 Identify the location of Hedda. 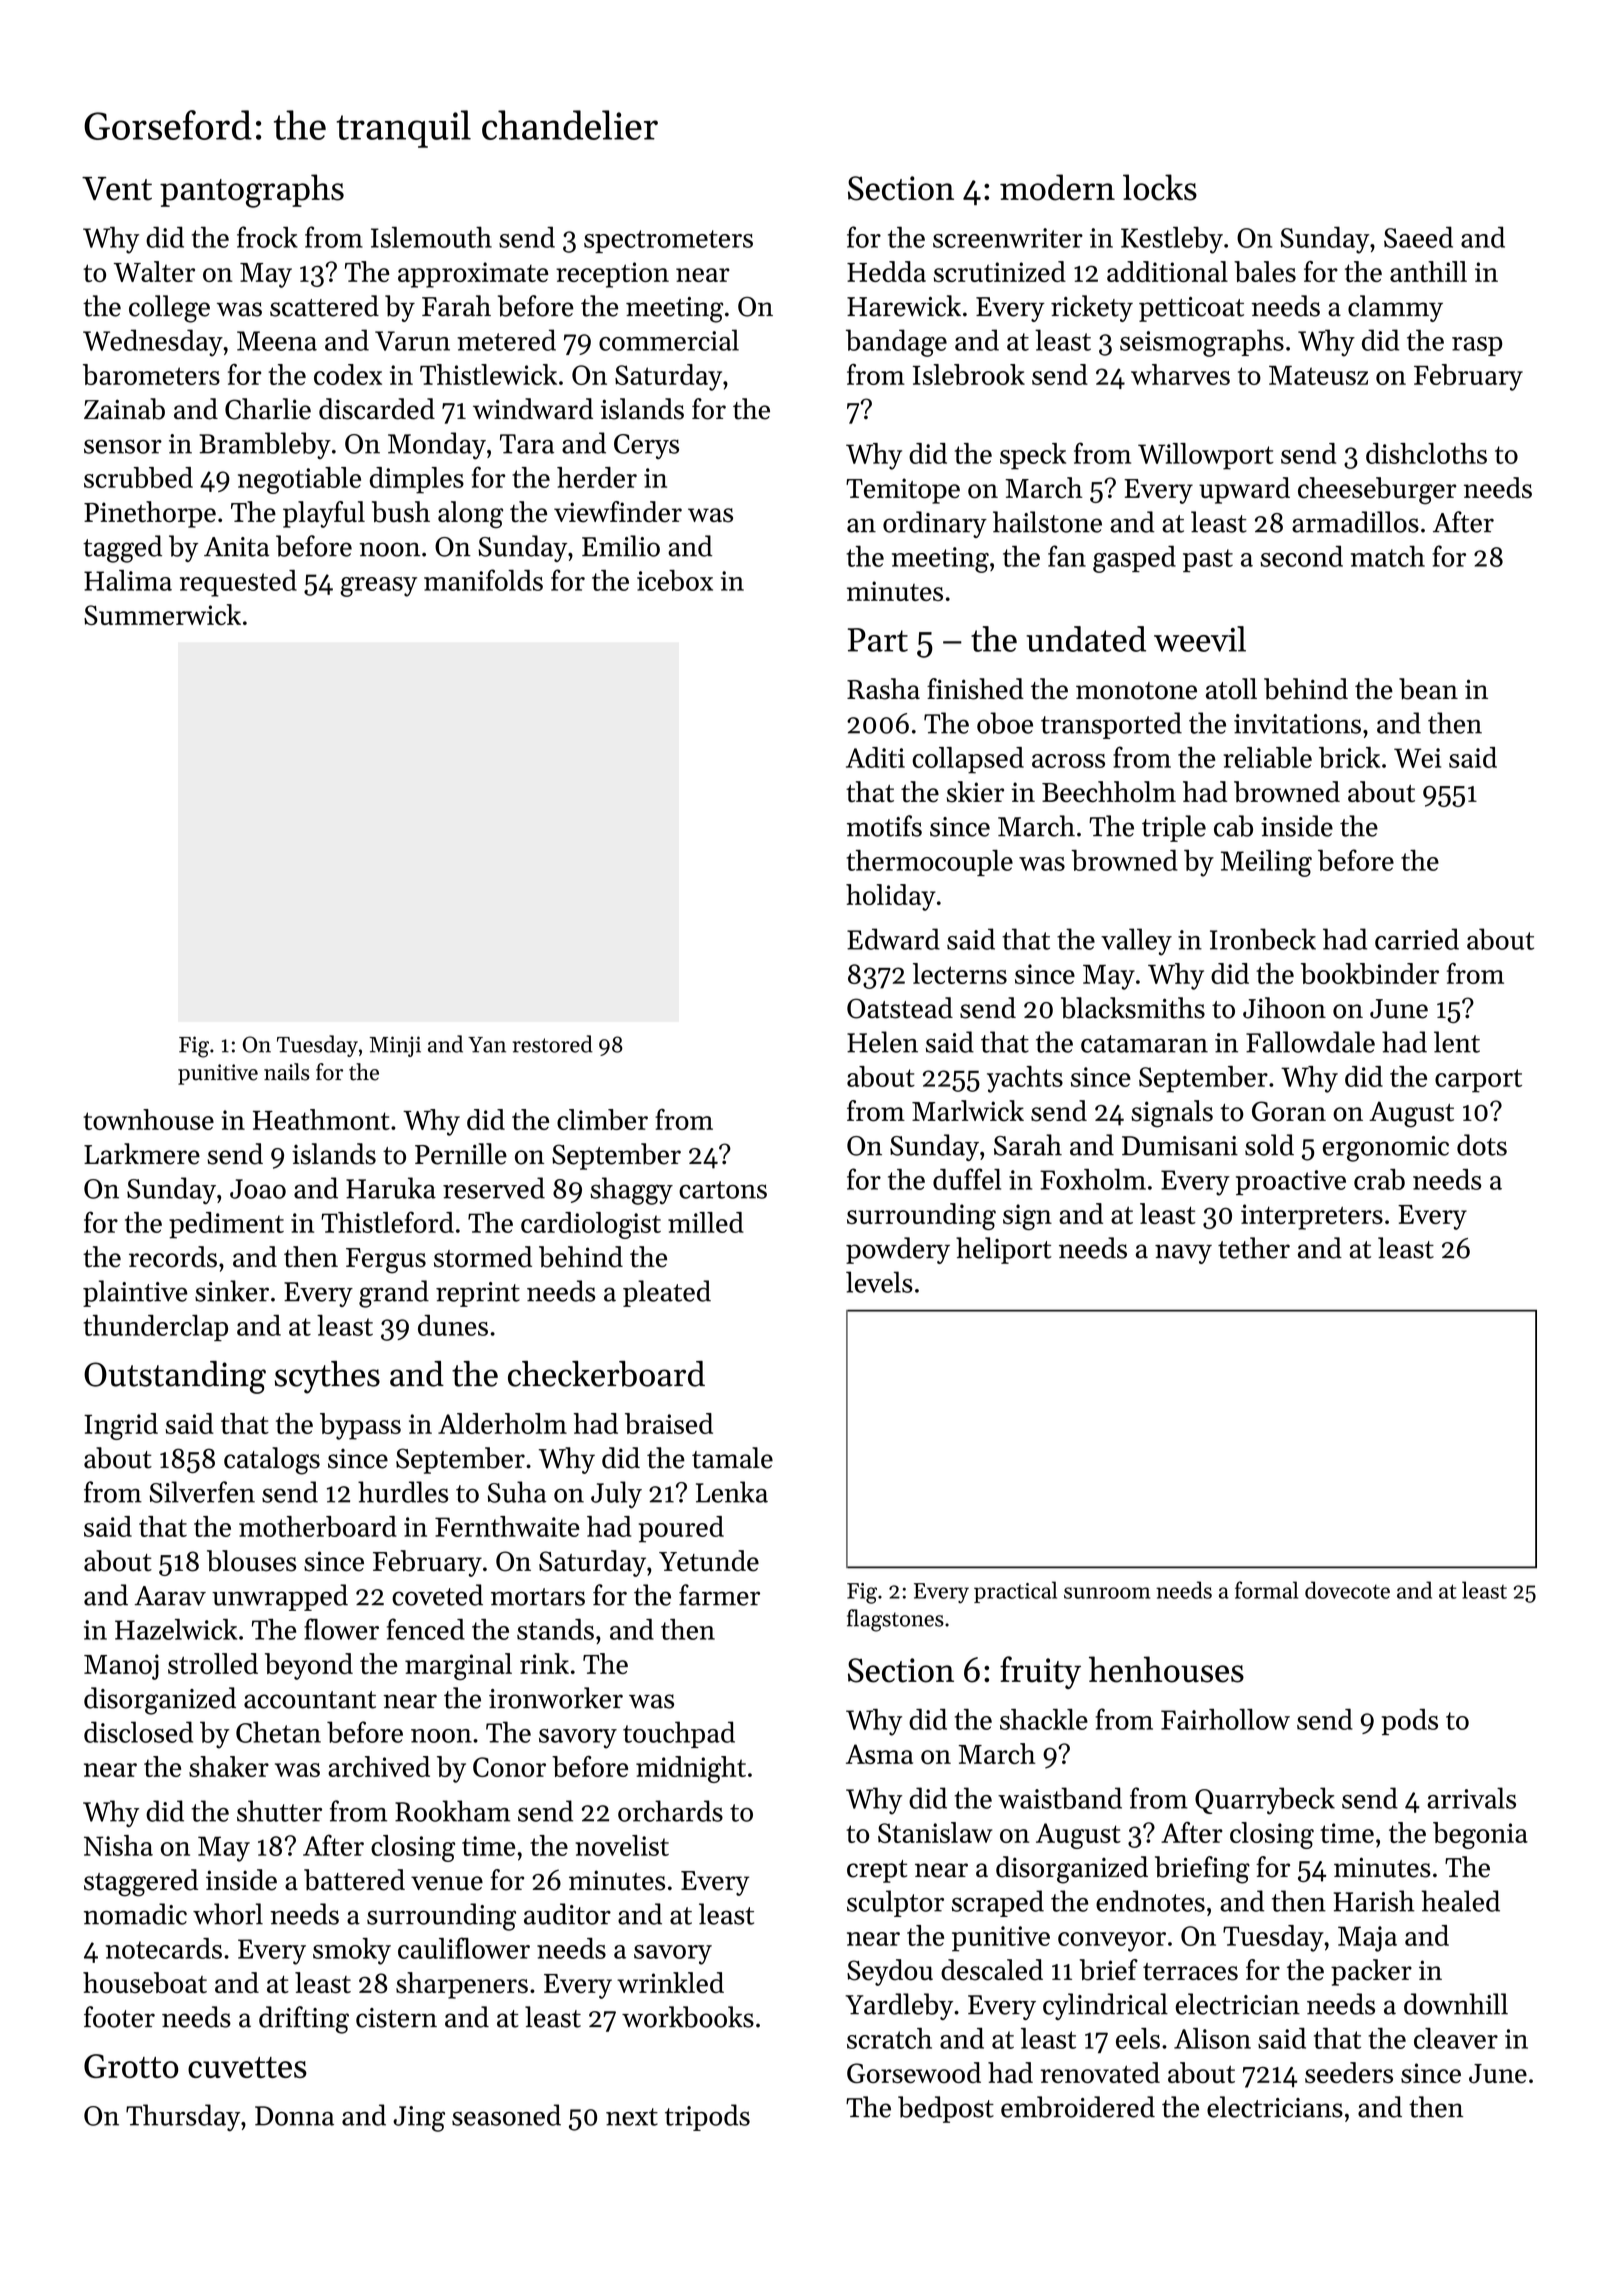
(886, 271).
